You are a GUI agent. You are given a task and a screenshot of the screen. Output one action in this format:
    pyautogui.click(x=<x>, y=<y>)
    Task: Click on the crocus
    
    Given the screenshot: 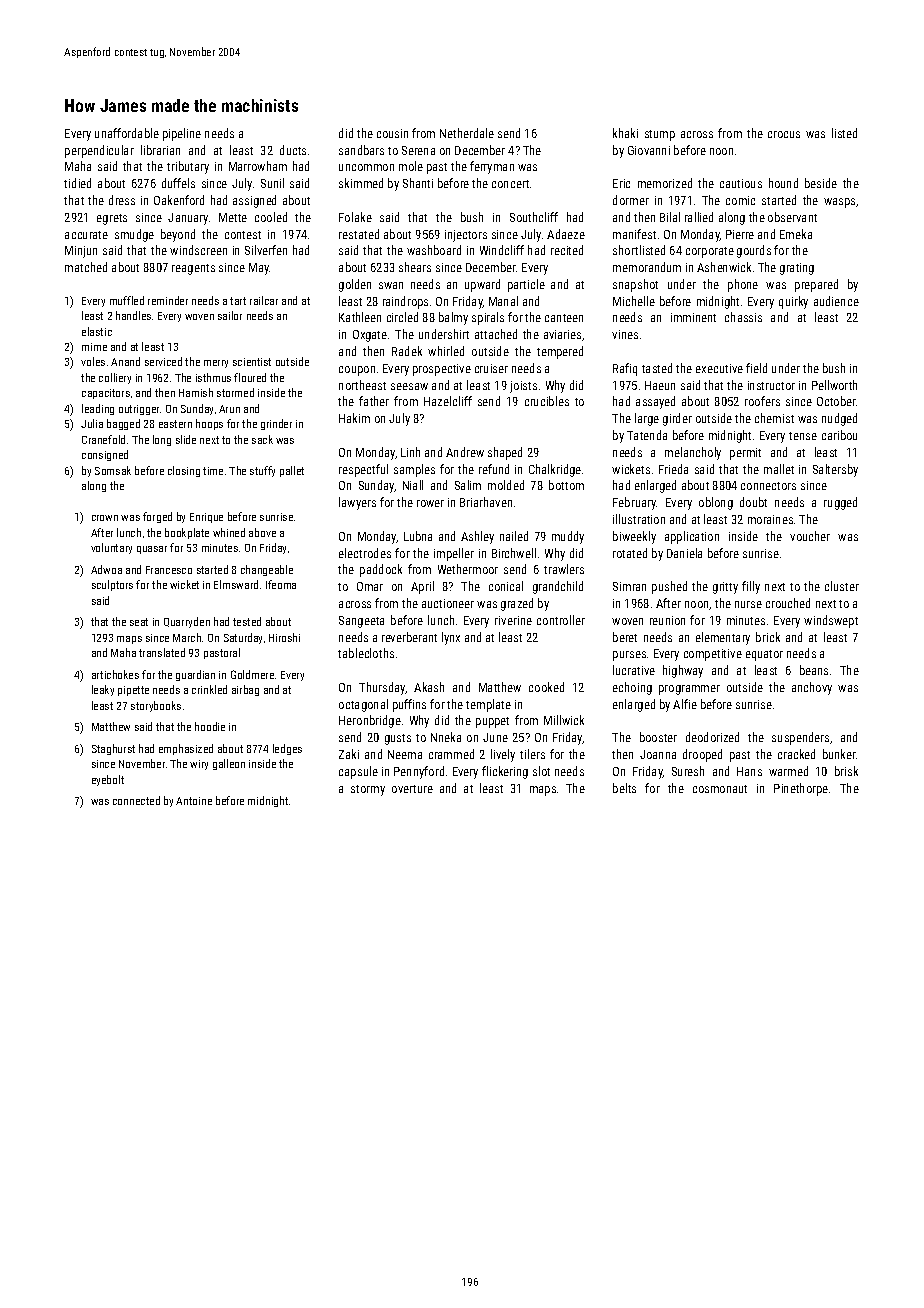 What is the action you would take?
    pyautogui.click(x=784, y=134)
